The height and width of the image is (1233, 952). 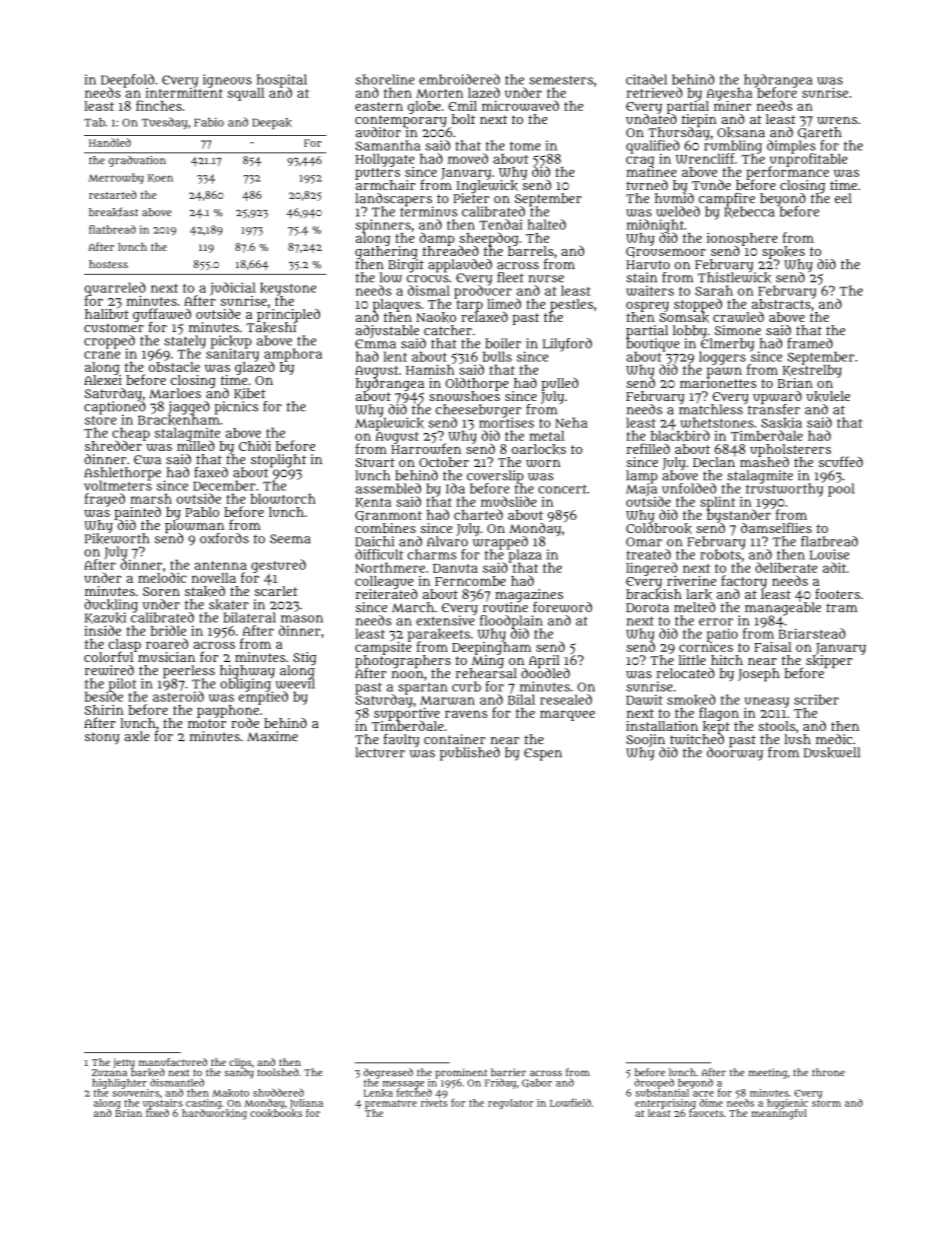 What do you see at coordinates (843, 198) in the image?
I see `eel` at bounding box center [843, 198].
